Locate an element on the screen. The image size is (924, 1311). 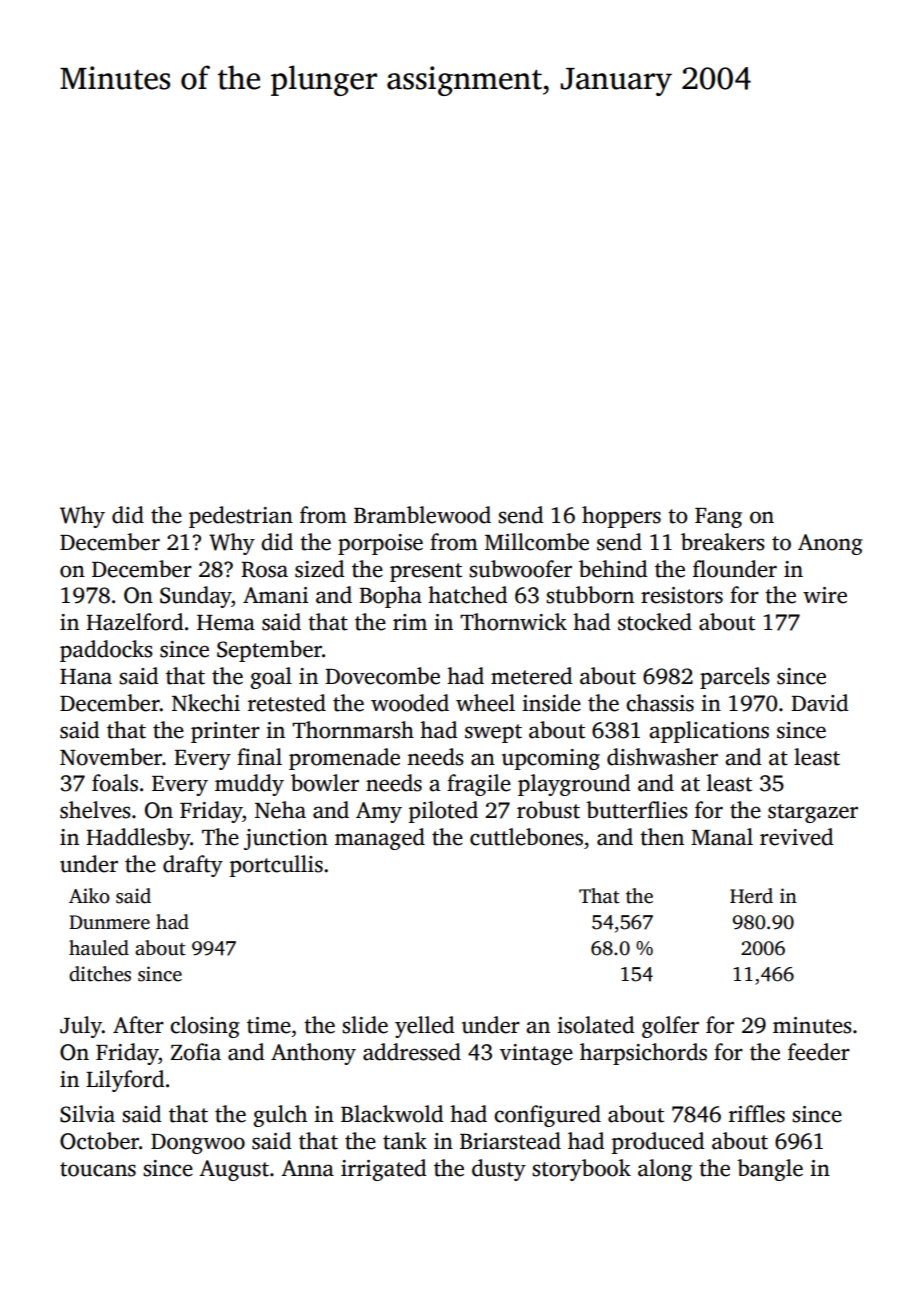
along is located at coordinates (665, 1170).
